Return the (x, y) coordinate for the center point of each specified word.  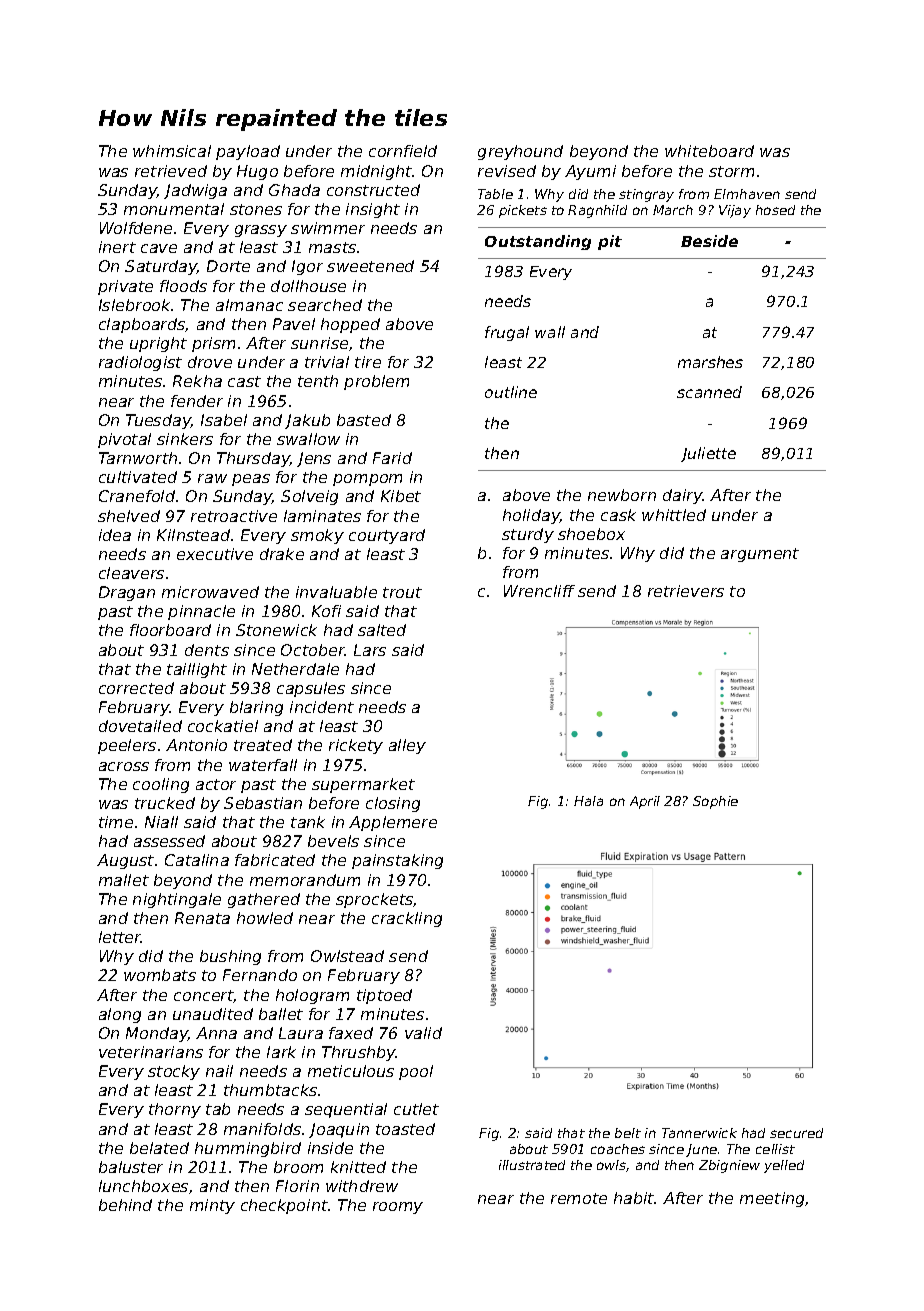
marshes (710, 362)
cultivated (138, 477)
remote (579, 1198)
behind (125, 1205)
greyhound (520, 152)
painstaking (397, 861)
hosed (775, 210)
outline (511, 392)
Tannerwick (699, 1133)
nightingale (177, 900)
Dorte (228, 266)
